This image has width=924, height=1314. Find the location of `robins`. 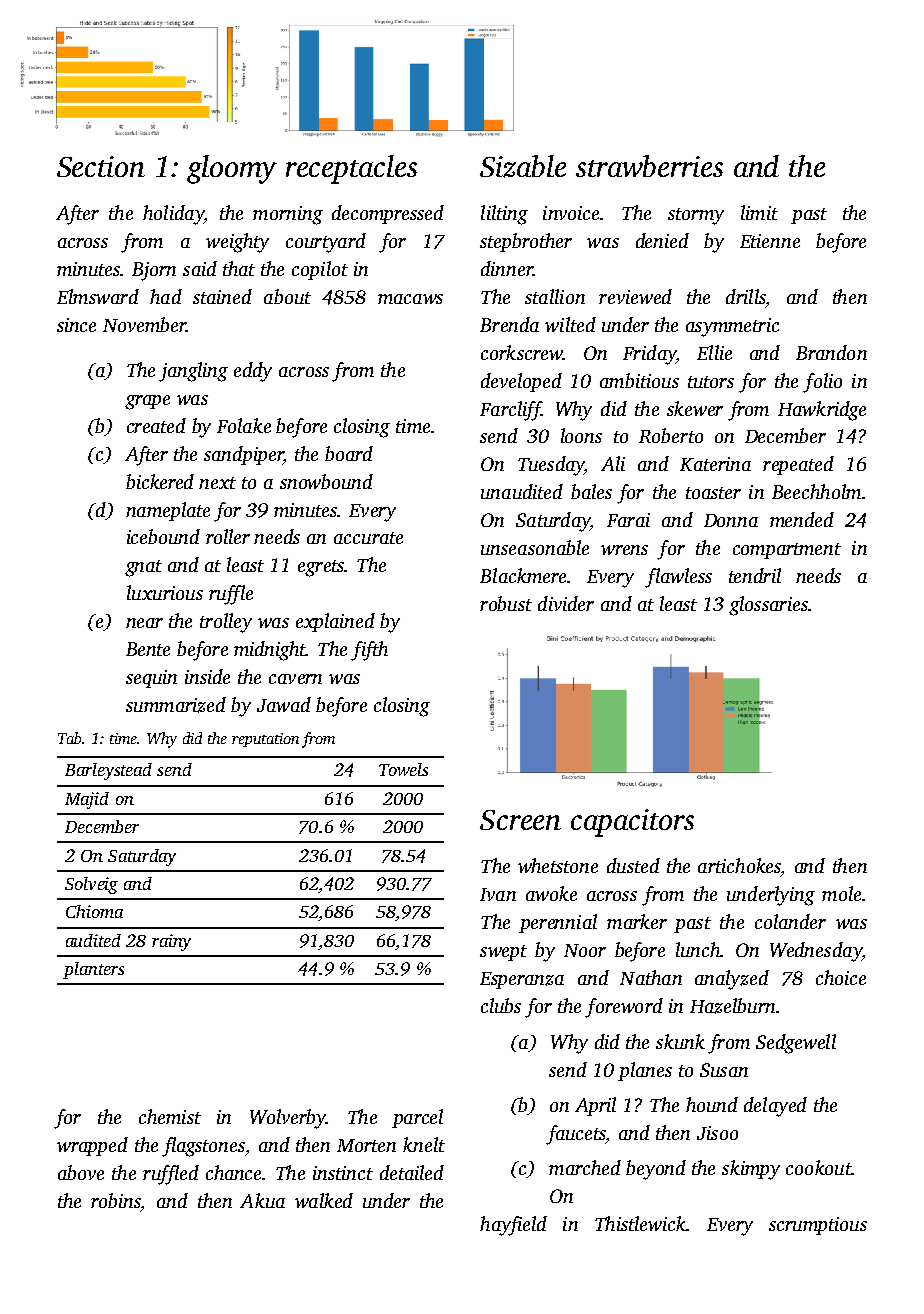

robins is located at coordinates (116, 1200).
